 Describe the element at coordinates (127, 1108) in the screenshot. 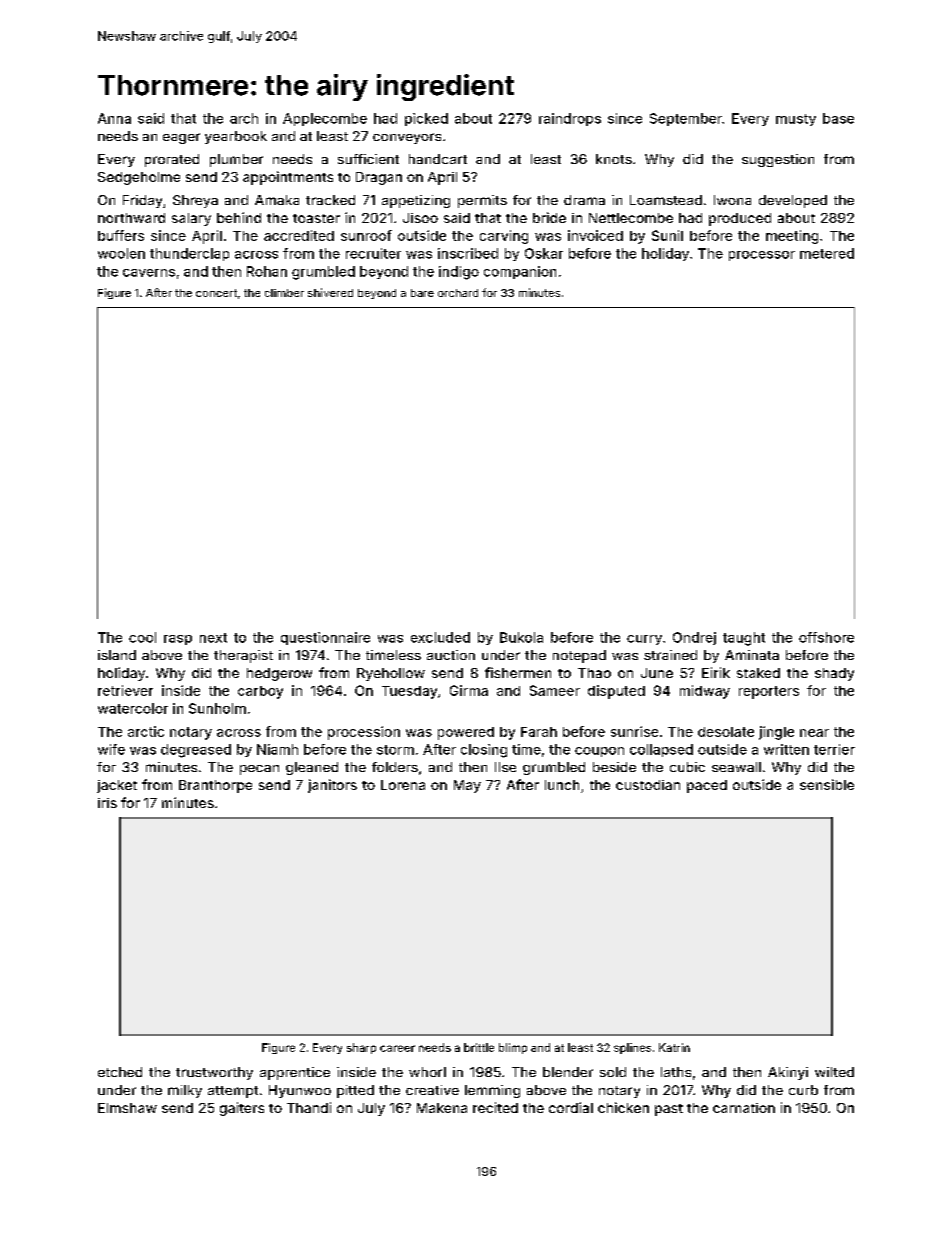

I see `Elmshaw` at that location.
